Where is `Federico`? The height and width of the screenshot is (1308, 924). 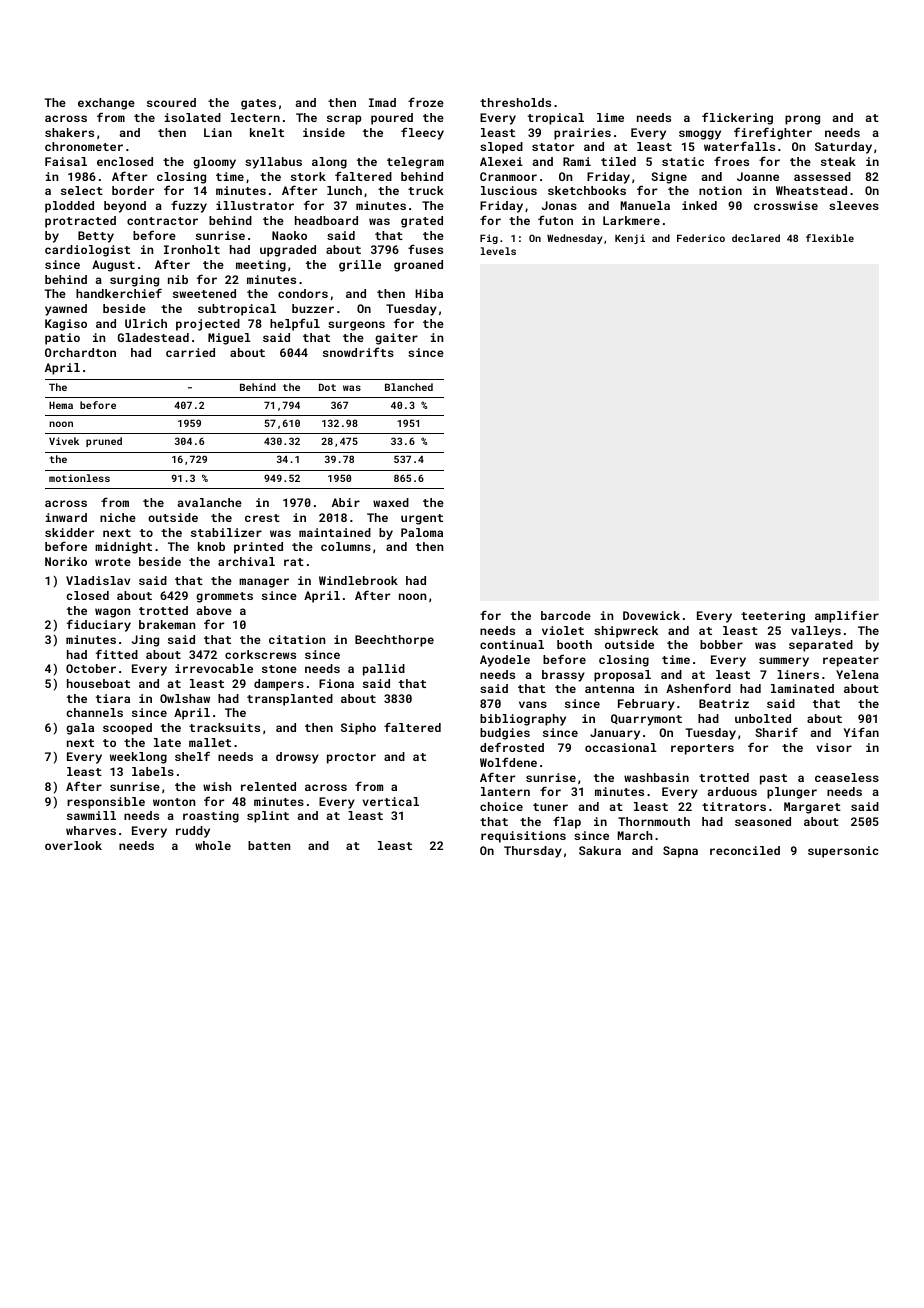 Federico is located at coordinates (701, 238).
